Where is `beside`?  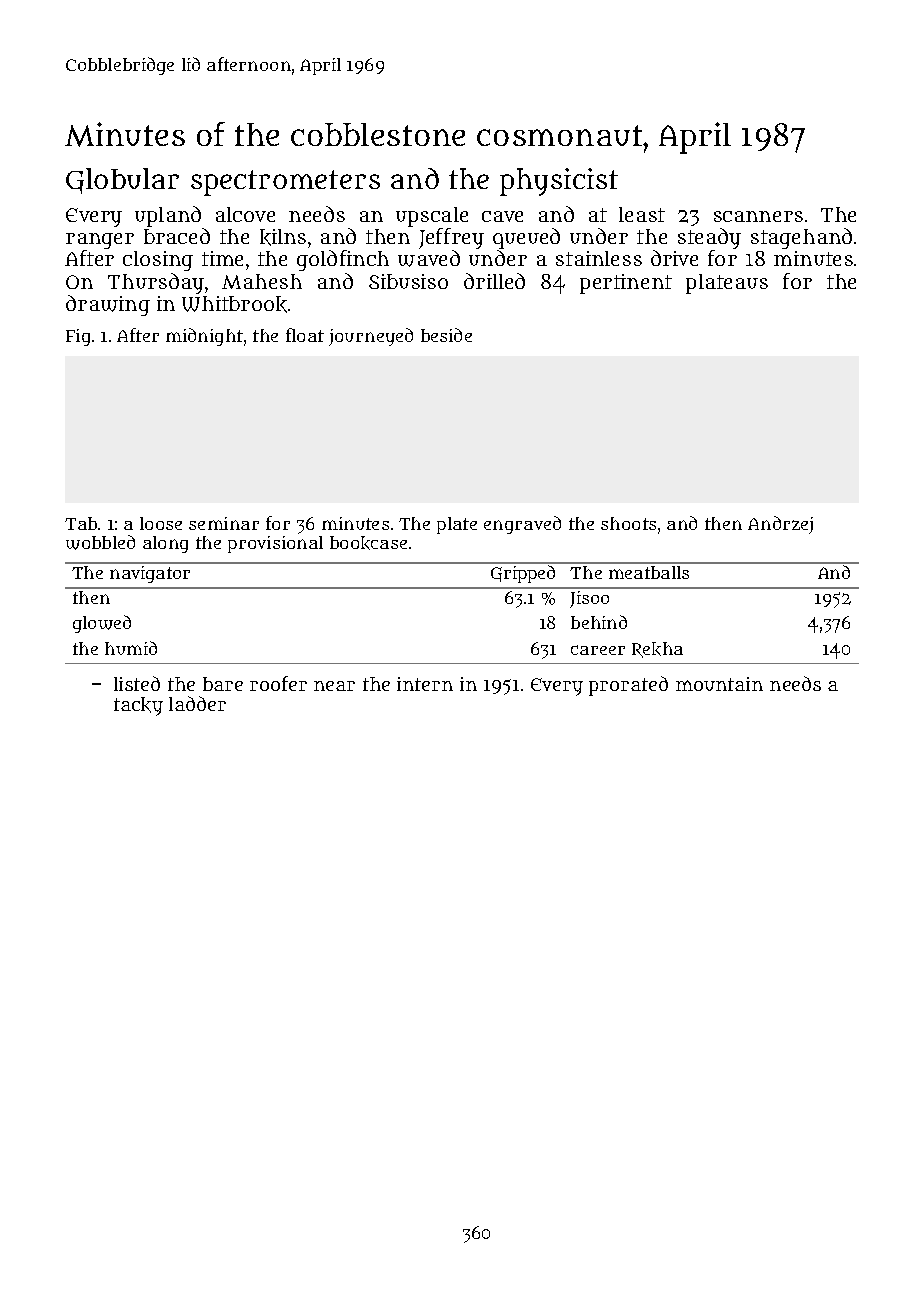 beside is located at coordinates (446, 335).
